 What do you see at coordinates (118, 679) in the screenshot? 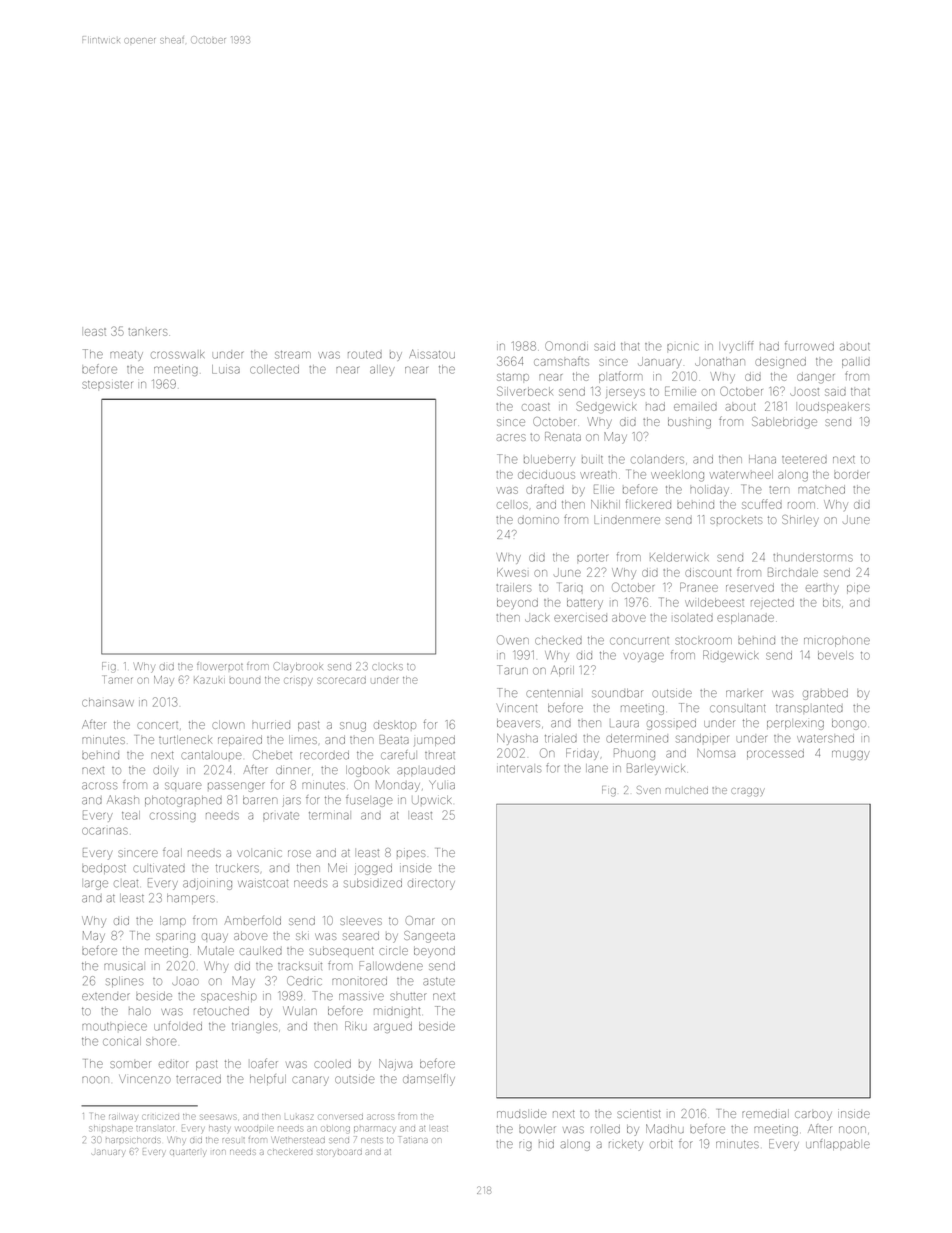
I see `Tamer` at bounding box center [118, 679].
